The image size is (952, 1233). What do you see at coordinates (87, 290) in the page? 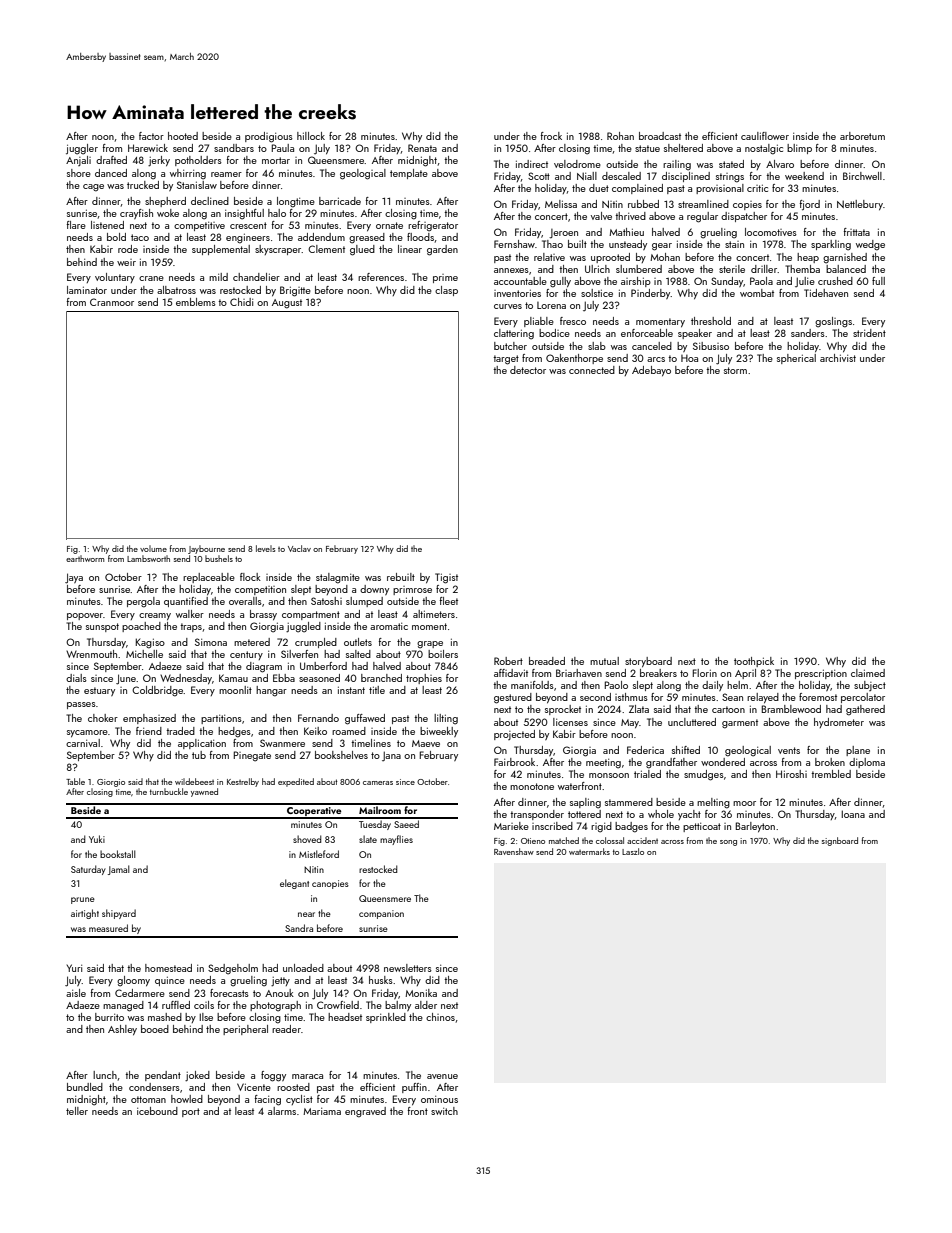
I see `laminator` at bounding box center [87, 290].
